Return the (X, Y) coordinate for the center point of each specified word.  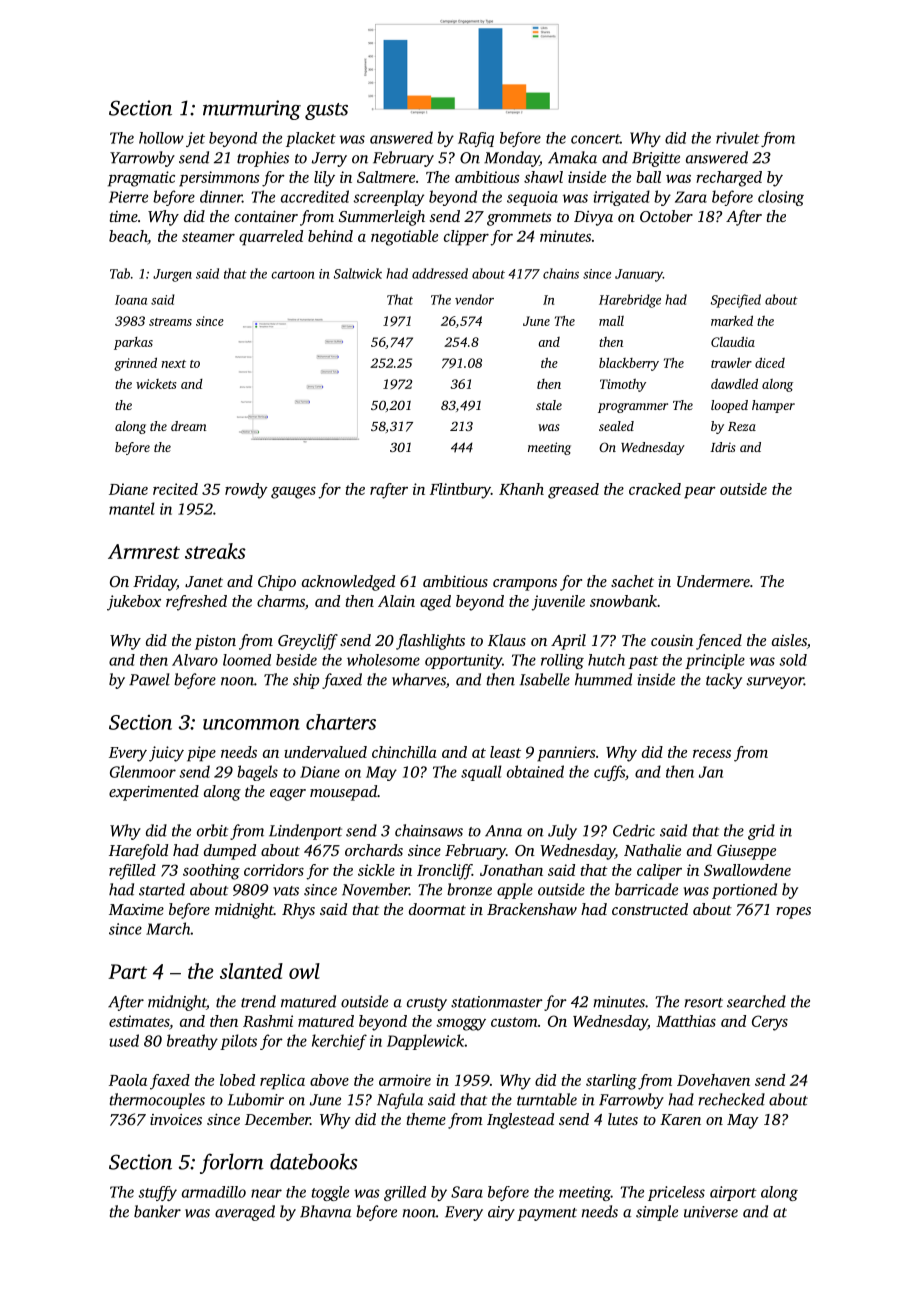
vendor (474, 299)
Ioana (131, 300)
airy (501, 1213)
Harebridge (630, 301)
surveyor (775, 683)
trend (258, 1001)
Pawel (149, 679)
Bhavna (325, 1211)
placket (311, 139)
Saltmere (386, 177)
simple (657, 1213)
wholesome (383, 660)
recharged (729, 179)
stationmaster (497, 1002)
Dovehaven (713, 1080)
